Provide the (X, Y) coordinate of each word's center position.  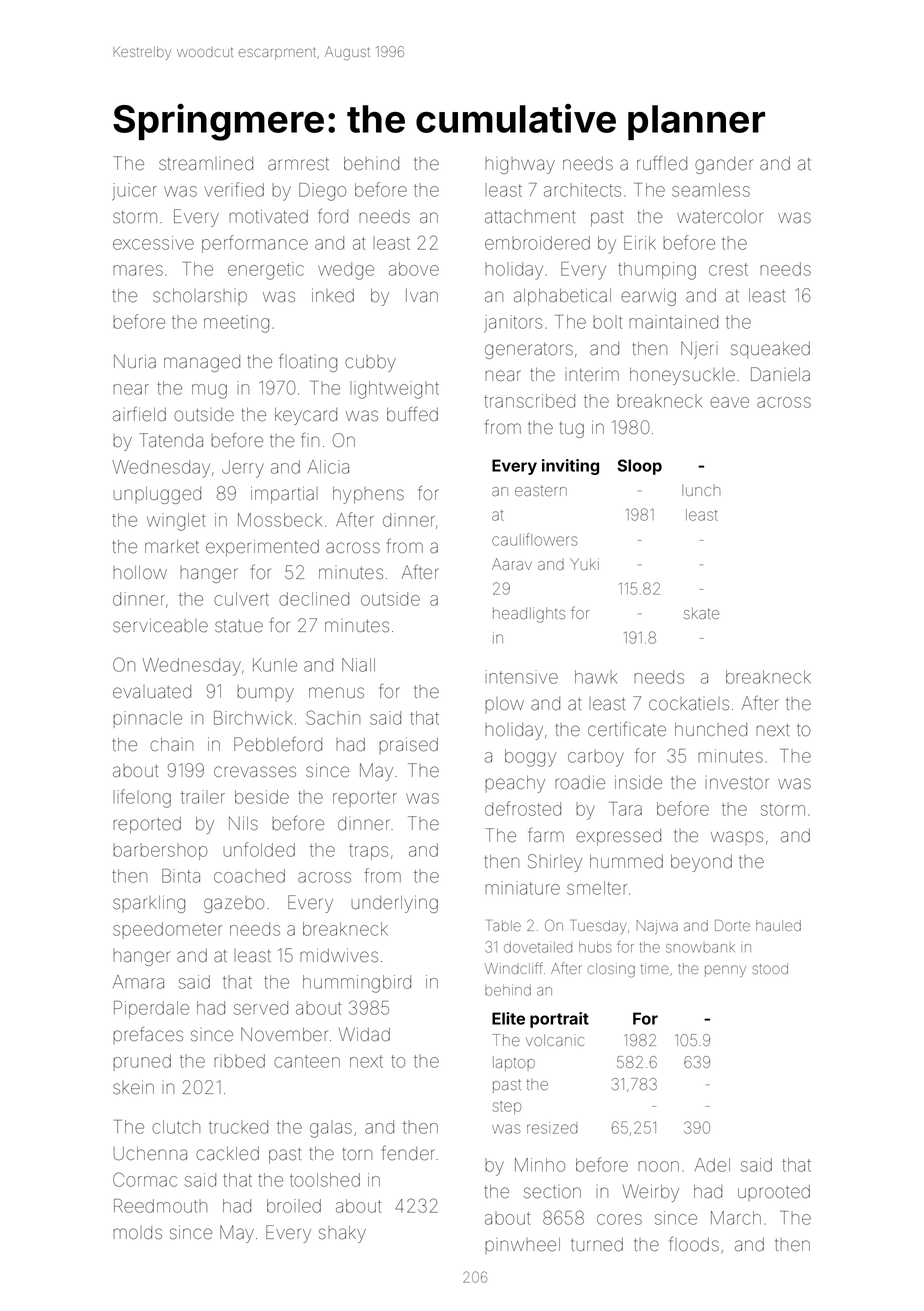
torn (357, 1154)
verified (234, 189)
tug (572, 430)
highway (520, 165)
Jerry (243, 469)
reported (147, 825)
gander (724, 165)
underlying (395, 904)
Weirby (651, 1193)
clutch (176, 1127)
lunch (701, 490)
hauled (778, 925)
